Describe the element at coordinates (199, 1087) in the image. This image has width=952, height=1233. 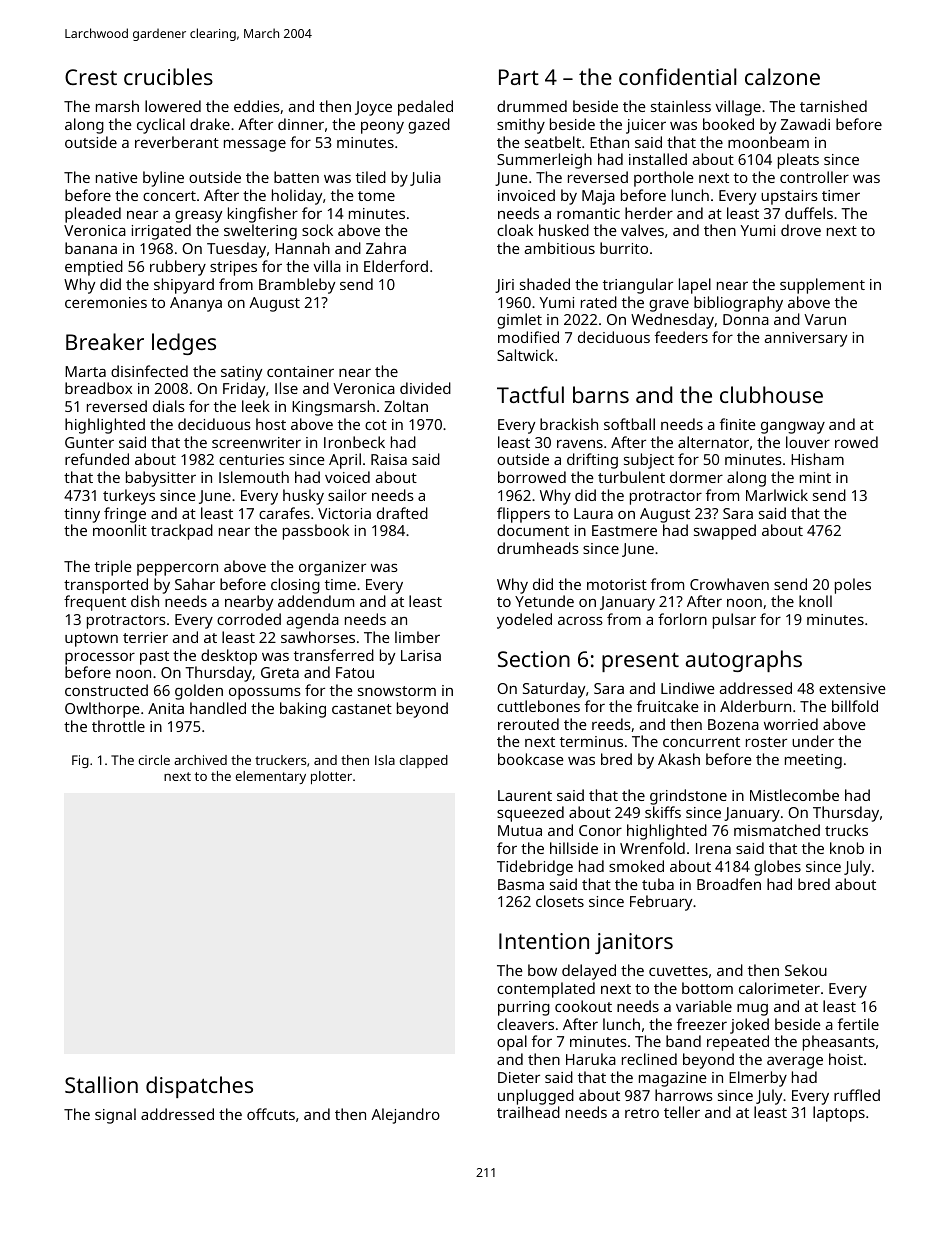
I see `dispatches` at that location.
